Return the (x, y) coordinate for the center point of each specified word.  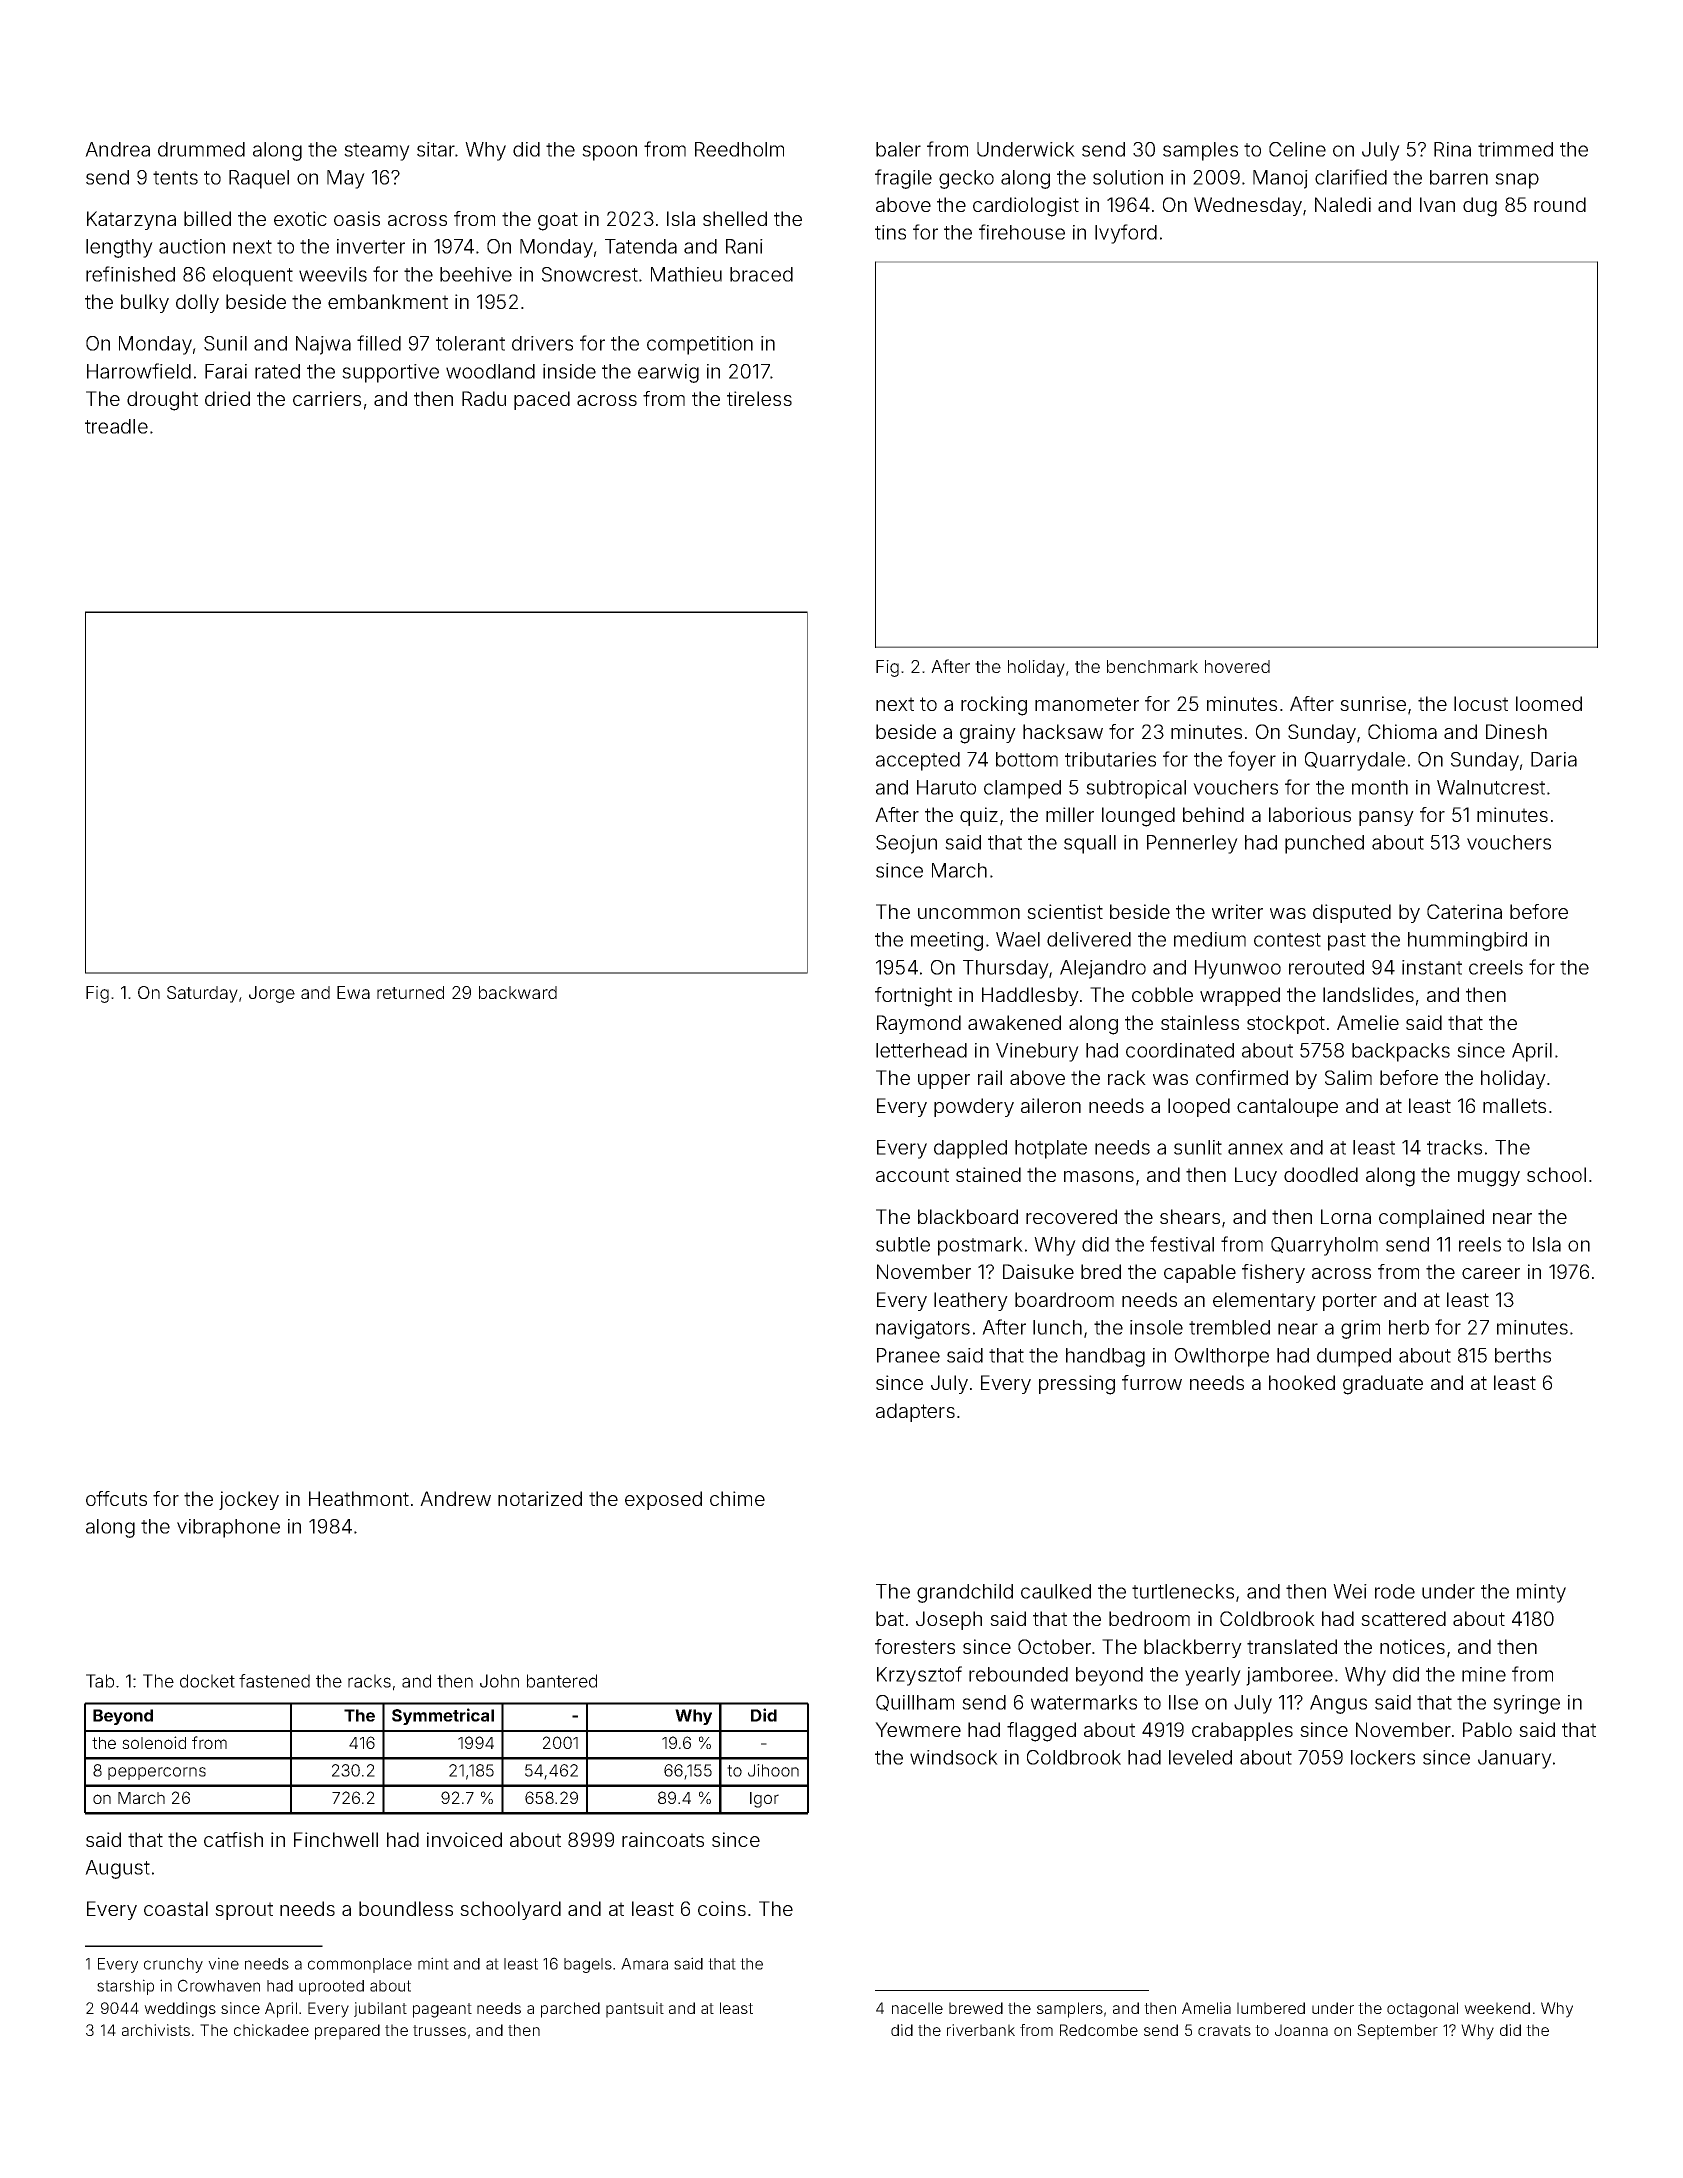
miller (1070, 814)
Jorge (272, 994)
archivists (156, 2030)
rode (1395, 1591)
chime (737, 1498)
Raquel (259, 179)
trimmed (1515, 149)
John (499, 1681)
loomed (1549, 703)
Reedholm (739, 149)
